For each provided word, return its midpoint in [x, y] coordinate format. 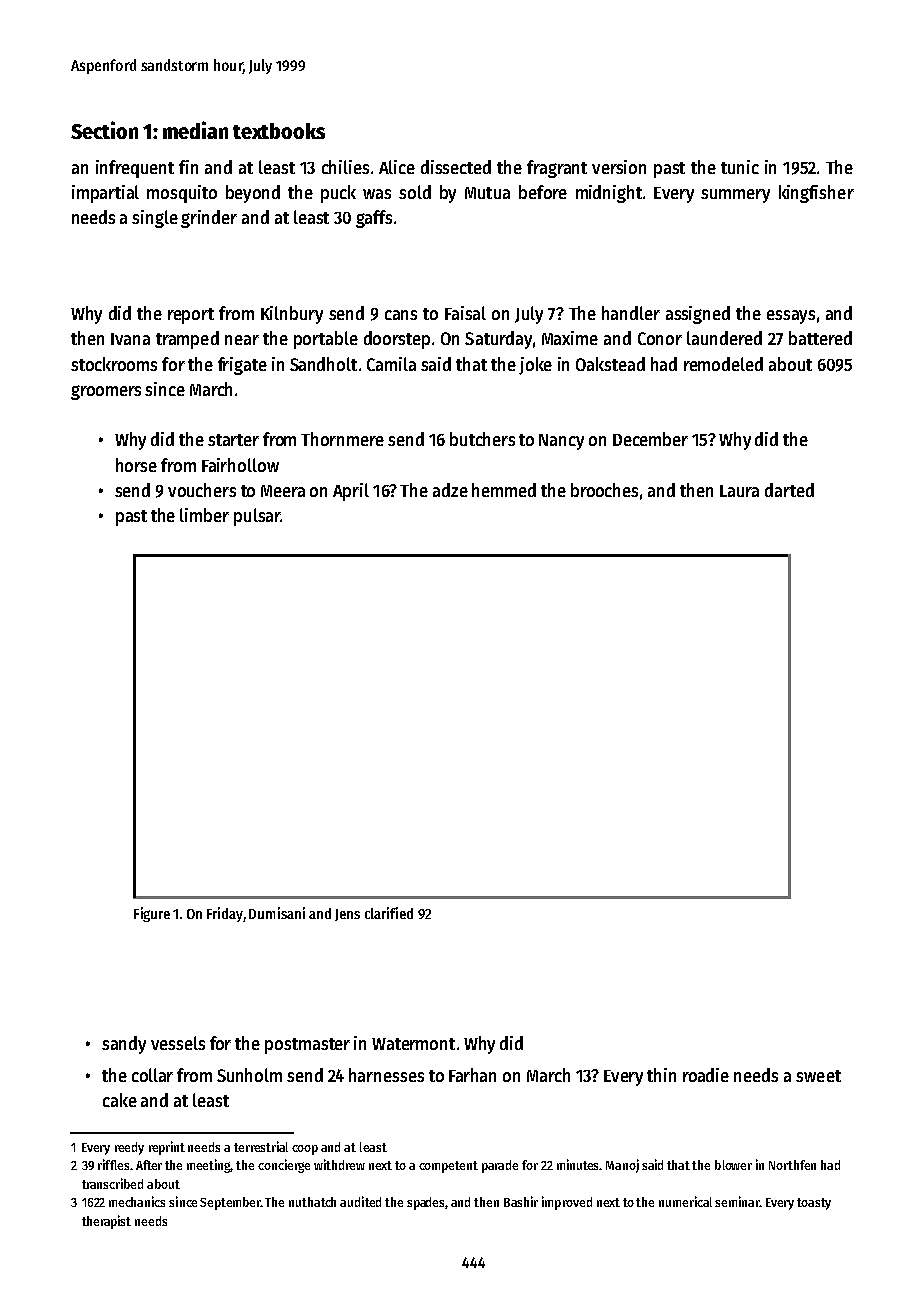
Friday [225, 914]
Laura [739, 491]
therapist [106, 1222]
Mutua [487, 193]
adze [450, 490]
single [155, 219]
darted [789, 490]
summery [735, 196]
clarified [389, 913]
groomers [106, 392]
